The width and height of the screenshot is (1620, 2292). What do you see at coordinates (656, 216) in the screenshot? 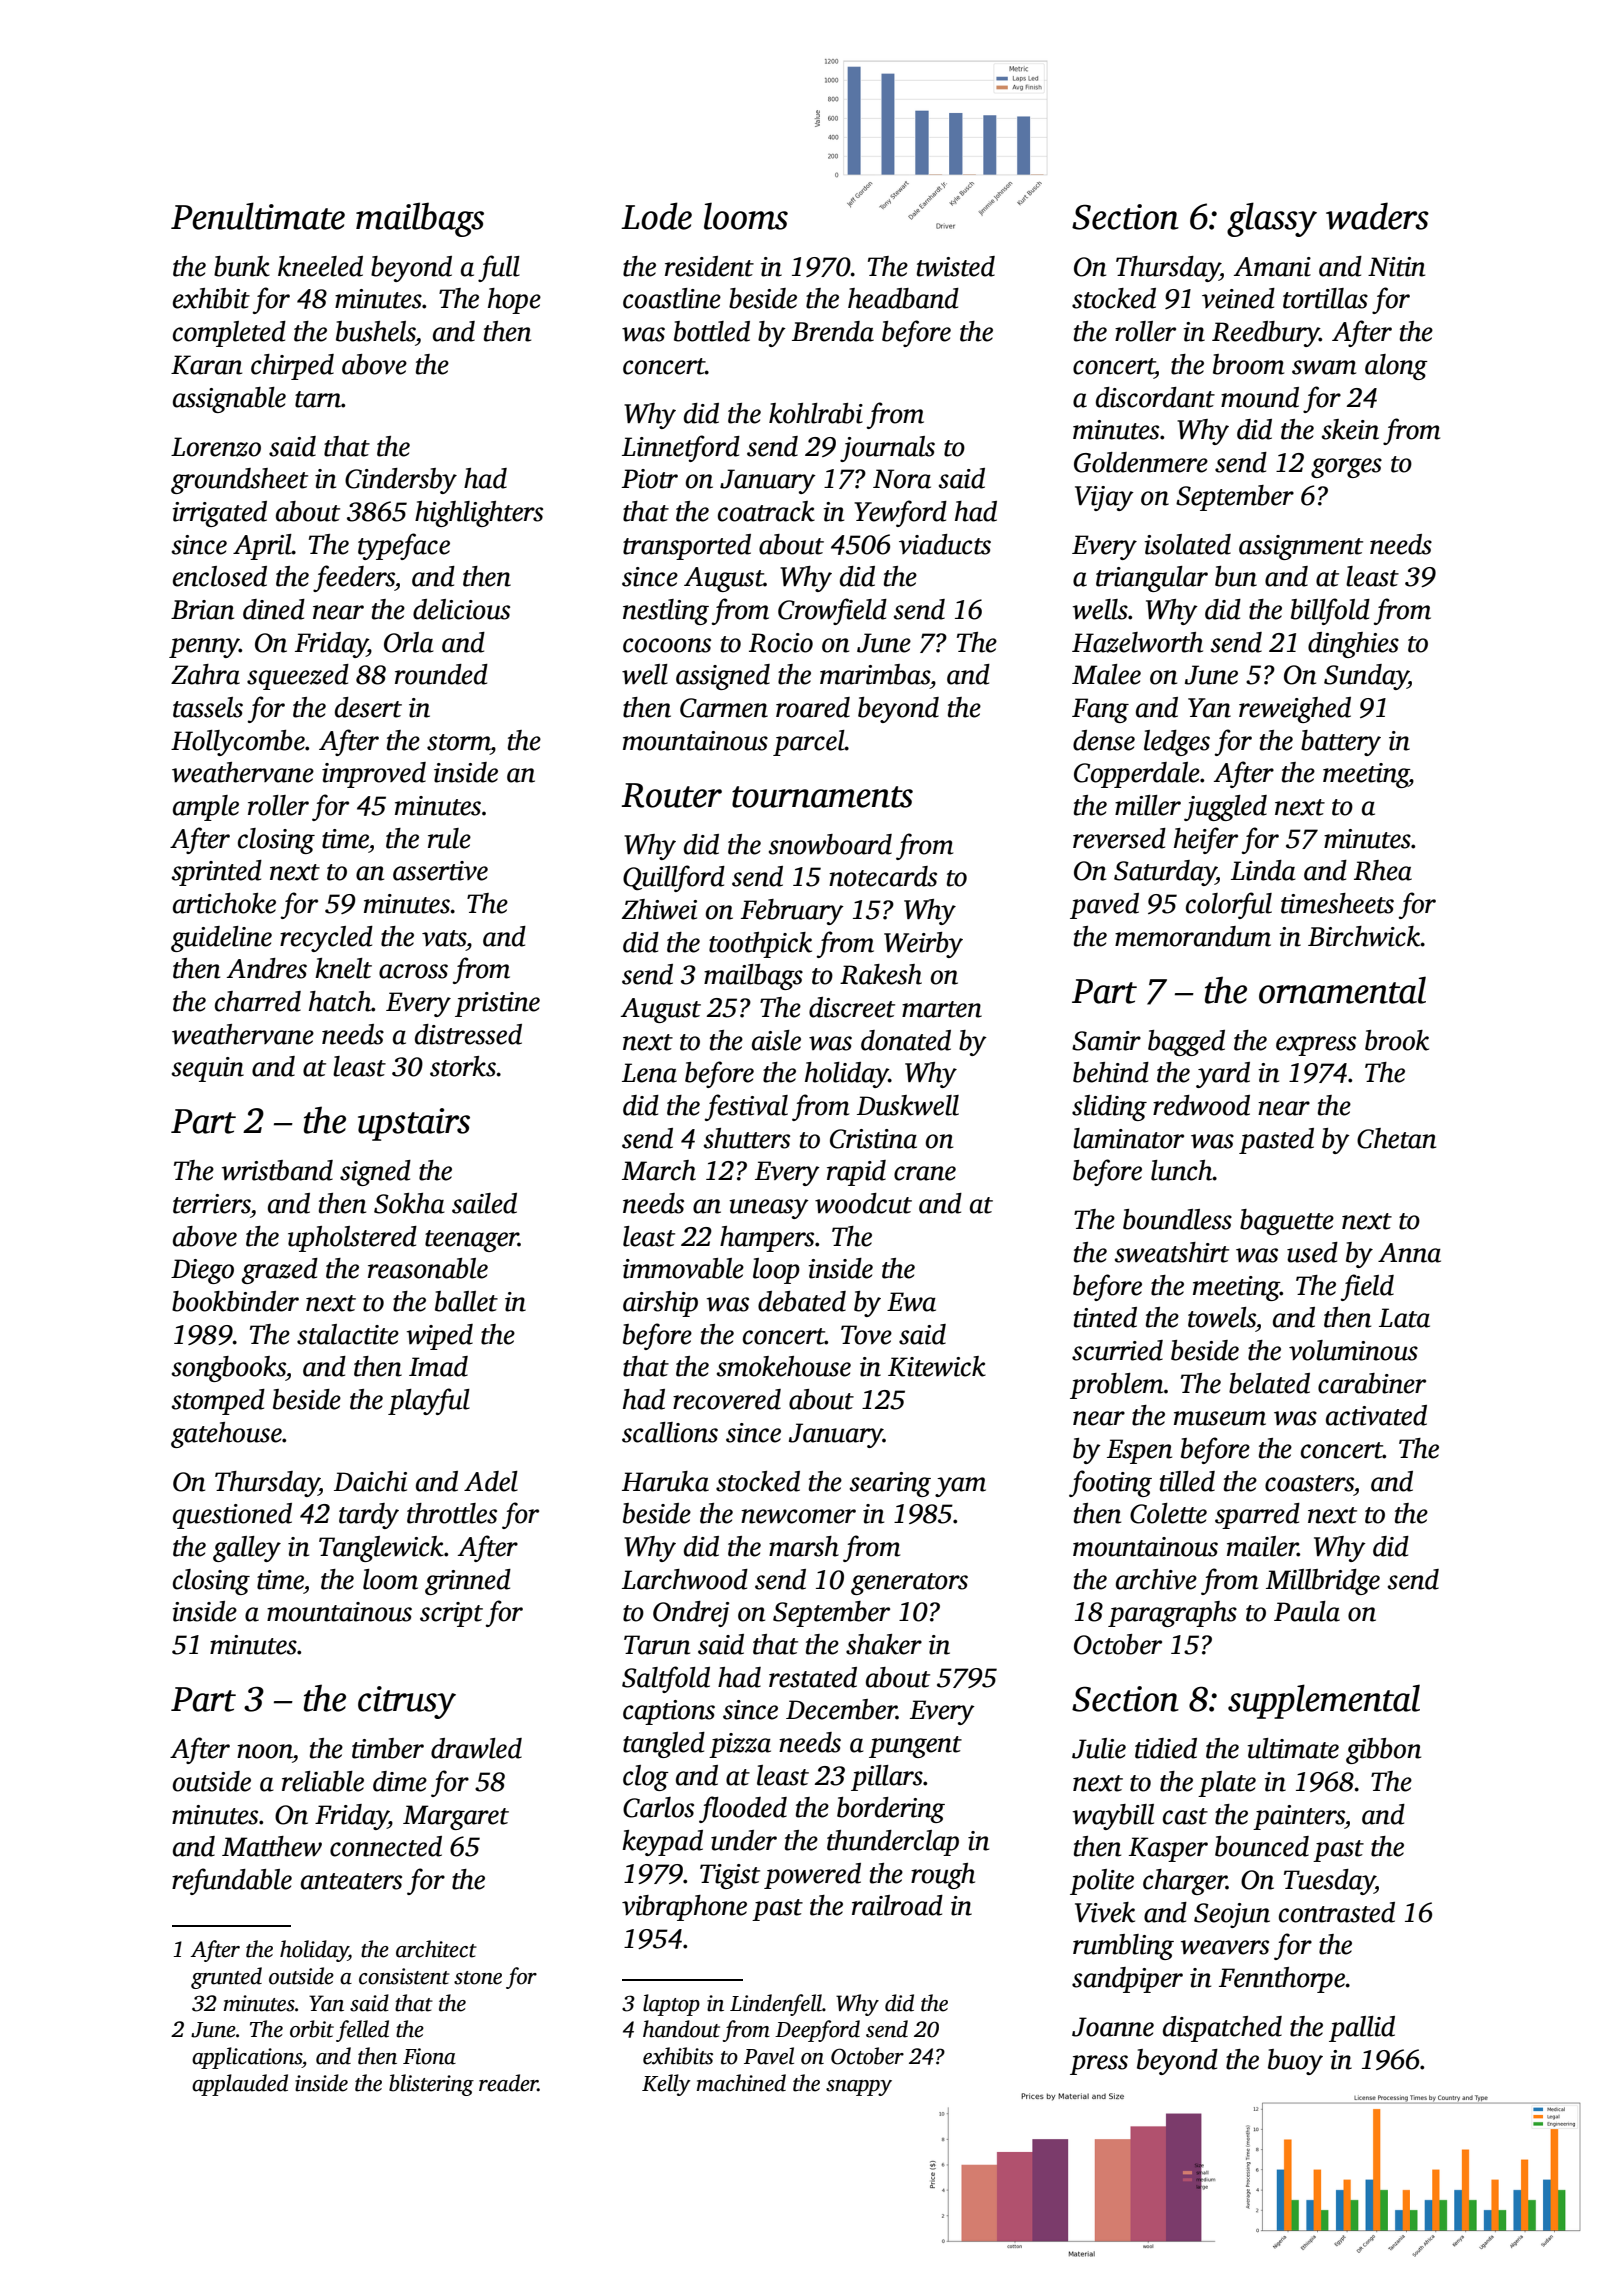
I see `Lode` at bounding box center [656, 216].
